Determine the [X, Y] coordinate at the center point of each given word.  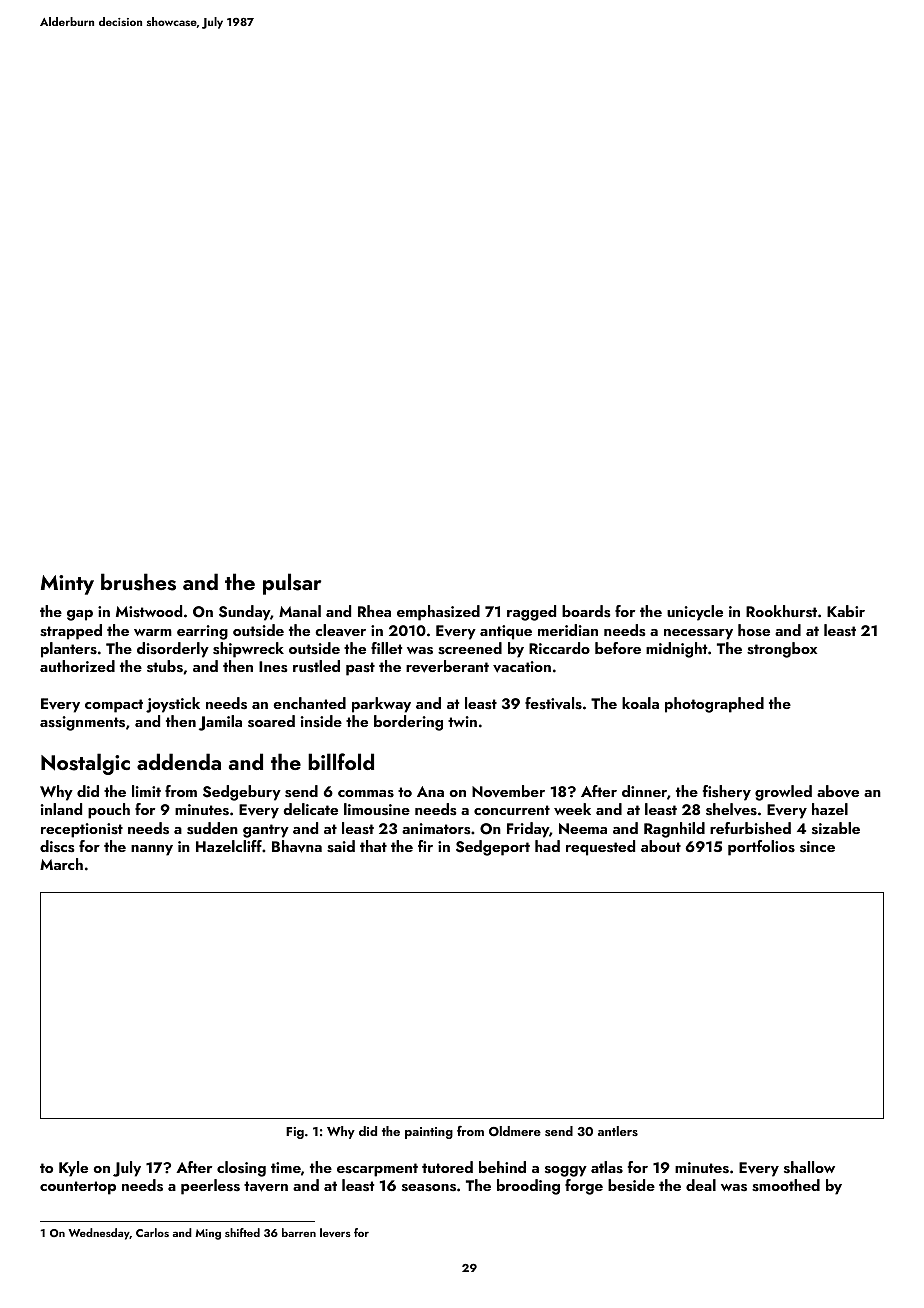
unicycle [695, 613]
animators [436, 829]
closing [241, 1169]
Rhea [374, 611]
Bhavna [297, 846]
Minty [67, 585]
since [817, 847]
